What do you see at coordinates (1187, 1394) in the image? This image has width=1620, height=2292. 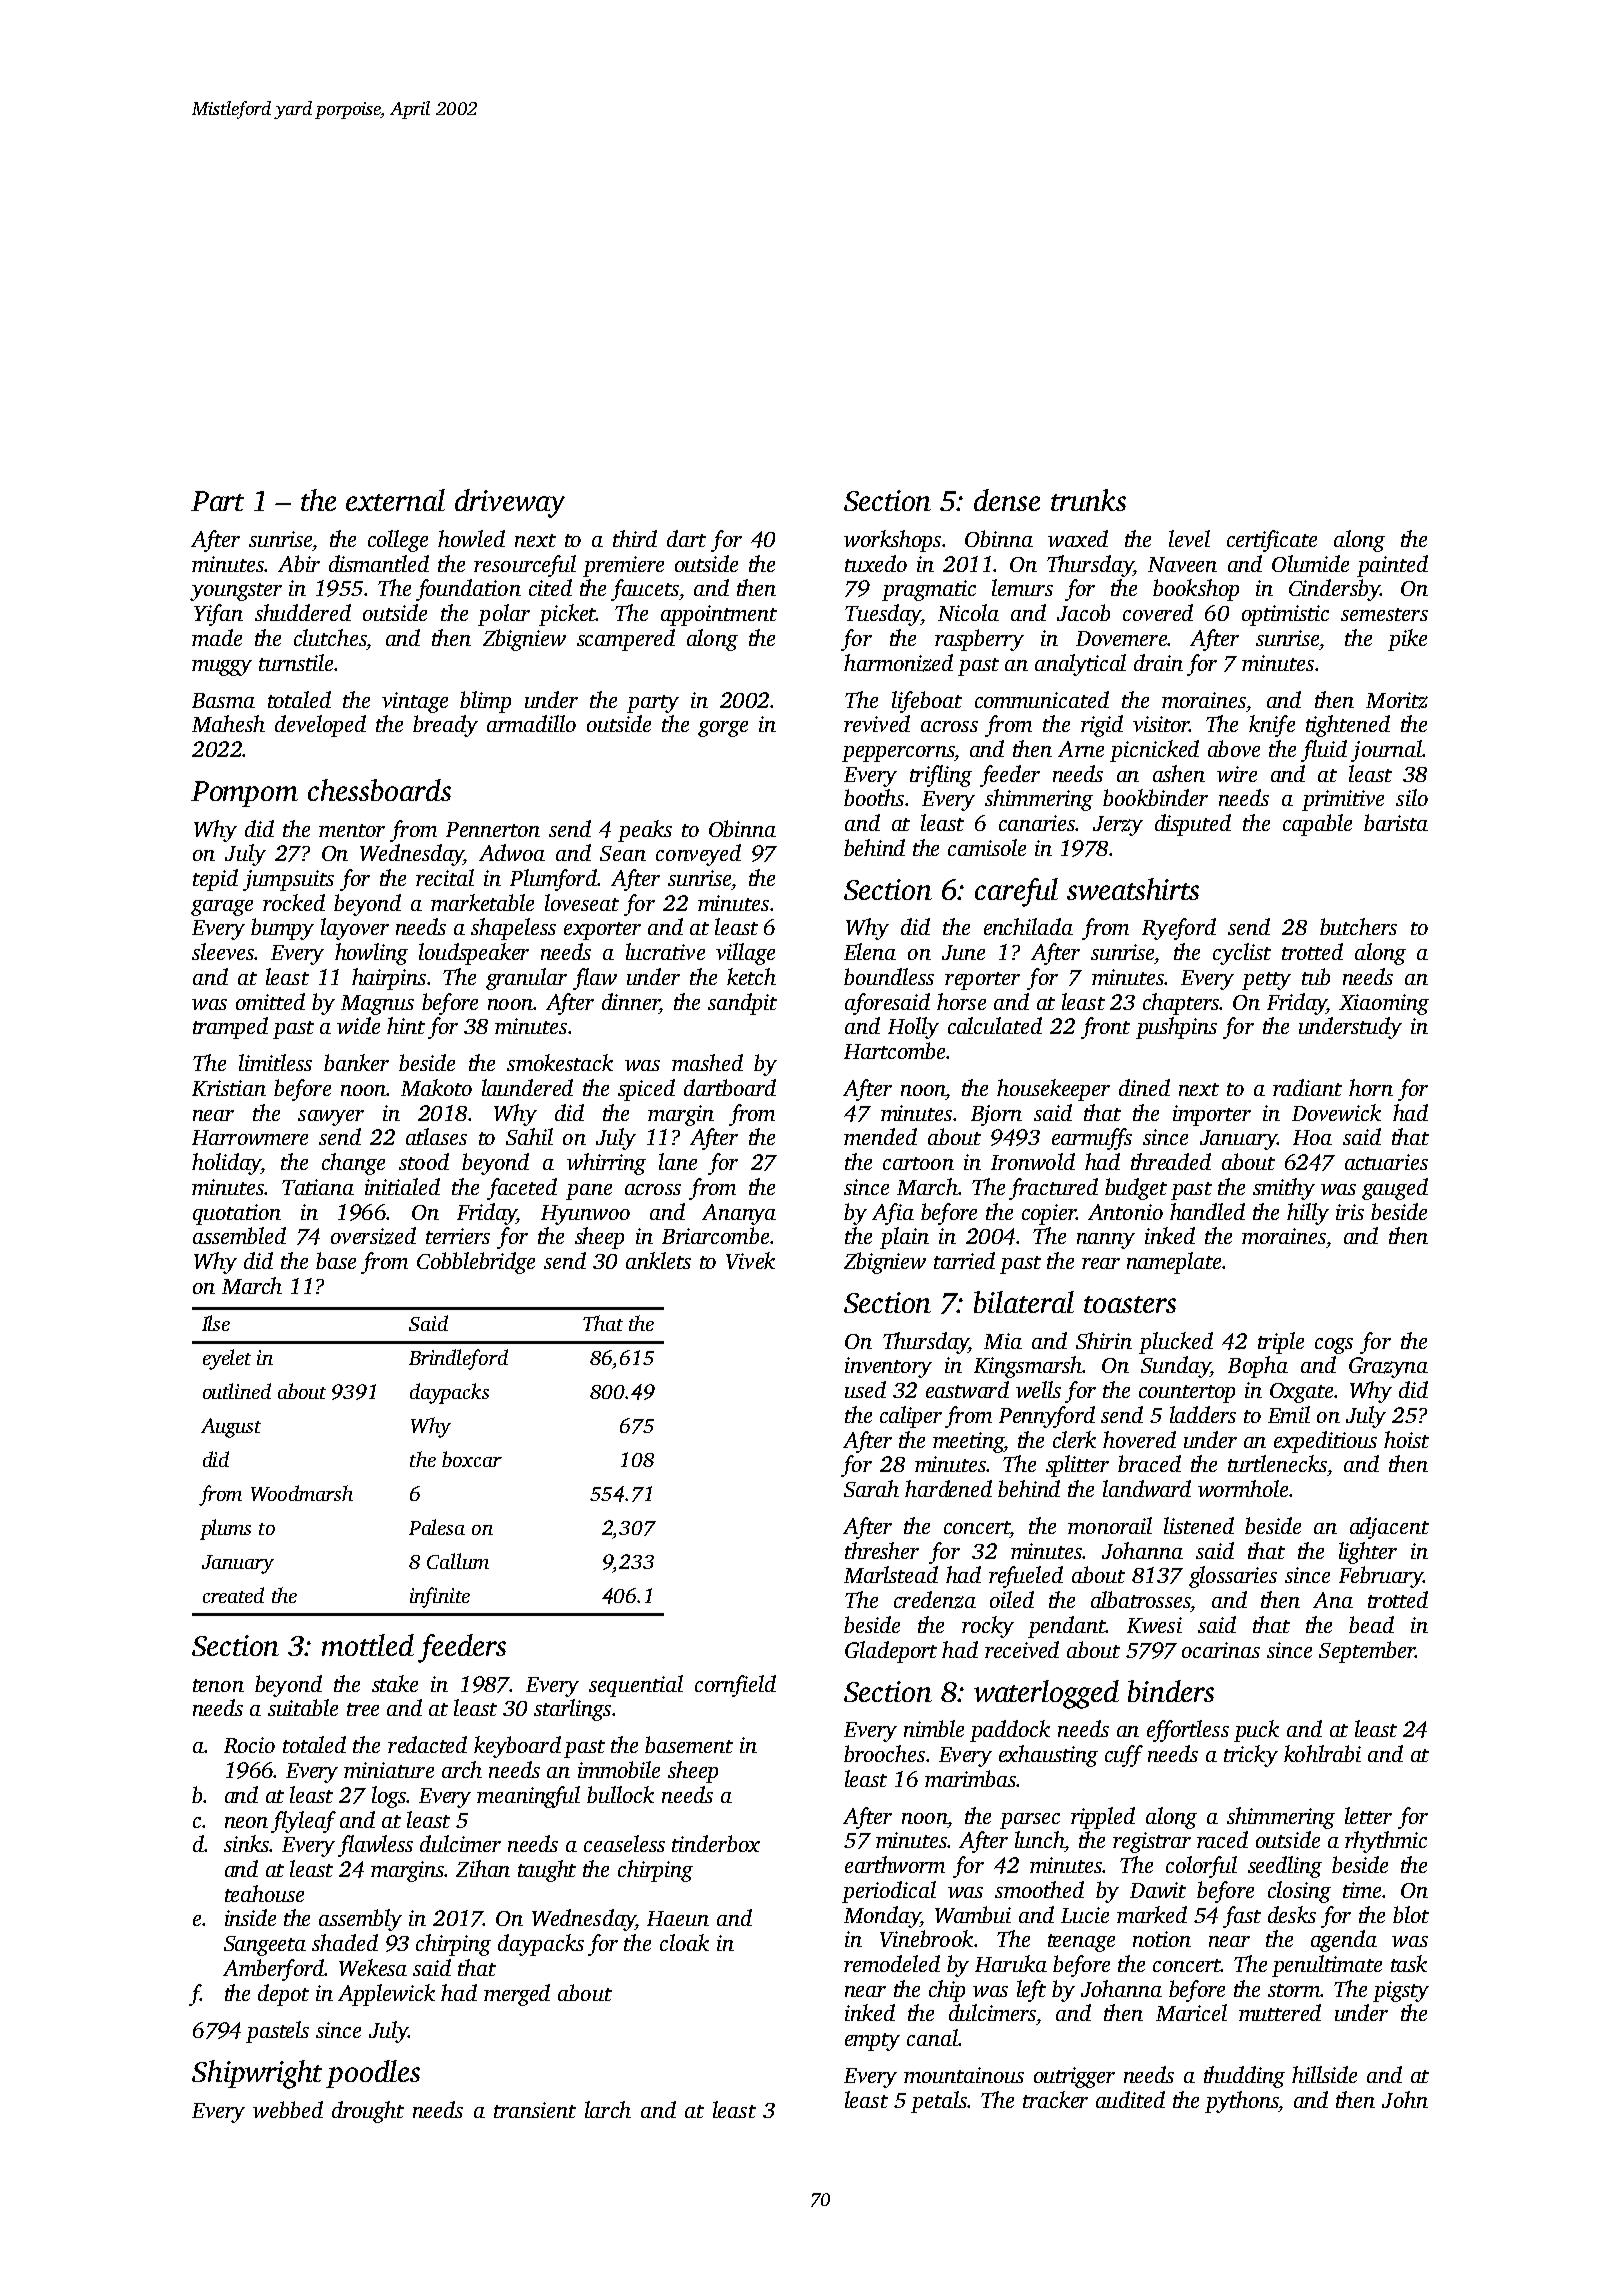 I see `countertop` at bounding box center [1187, 1394].
